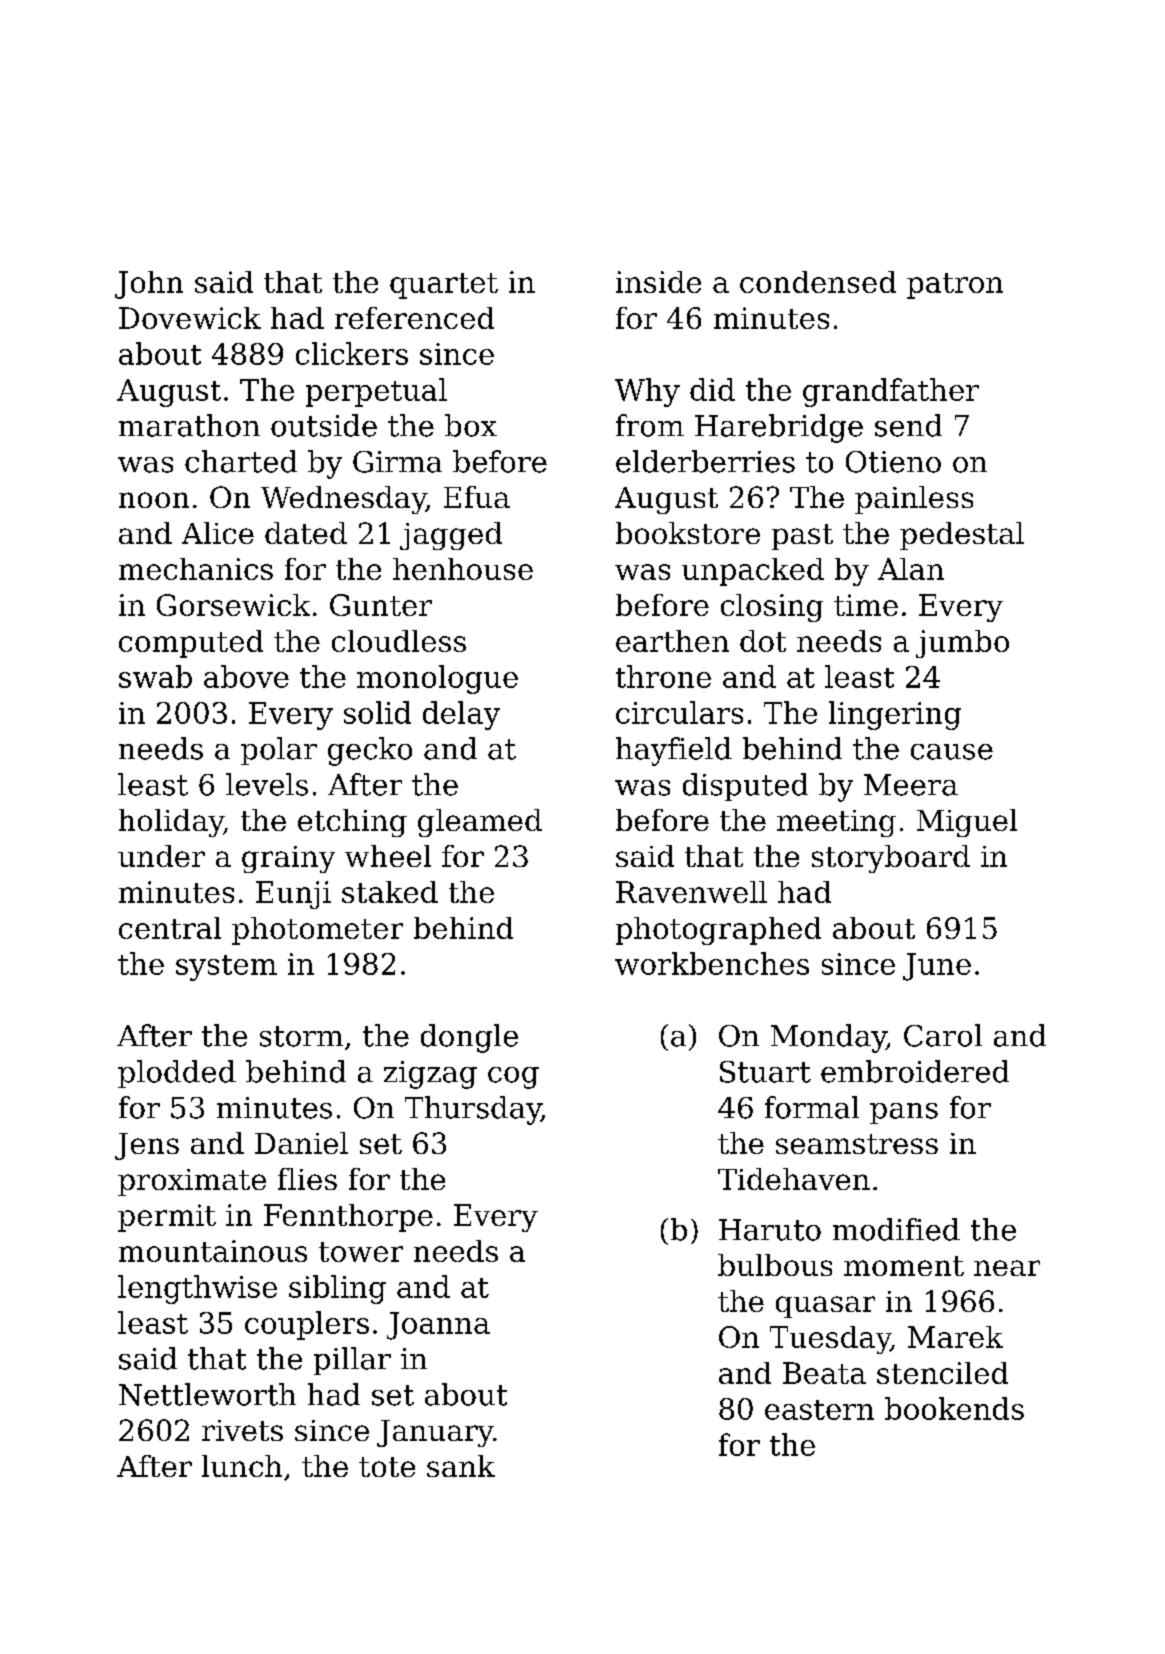 This page has height=1654, width=1165. Describe the element at coordinates (672, 641) in the page. I see `earthen` at that location.
